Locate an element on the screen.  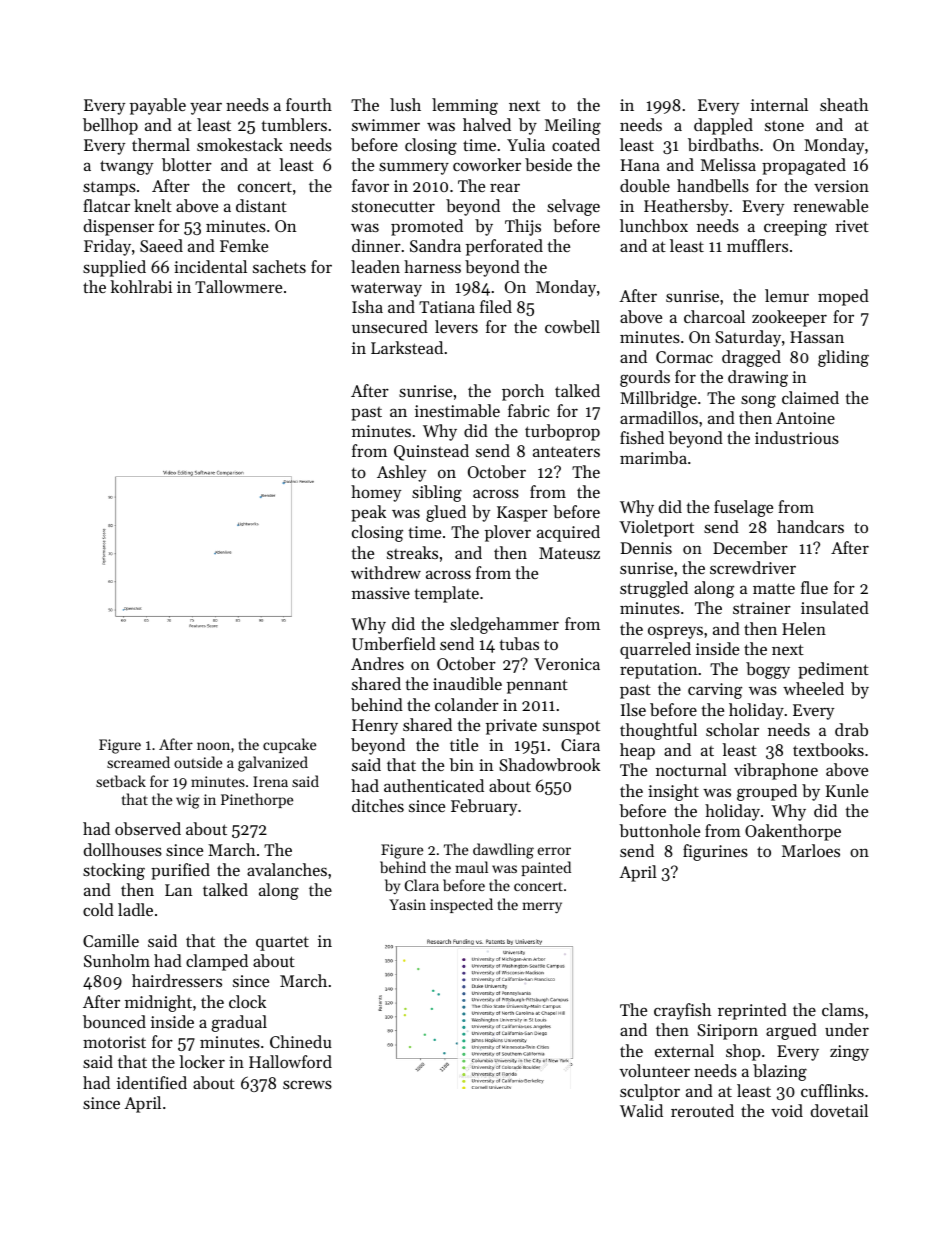
purified is located at coordinates (180, 871).
